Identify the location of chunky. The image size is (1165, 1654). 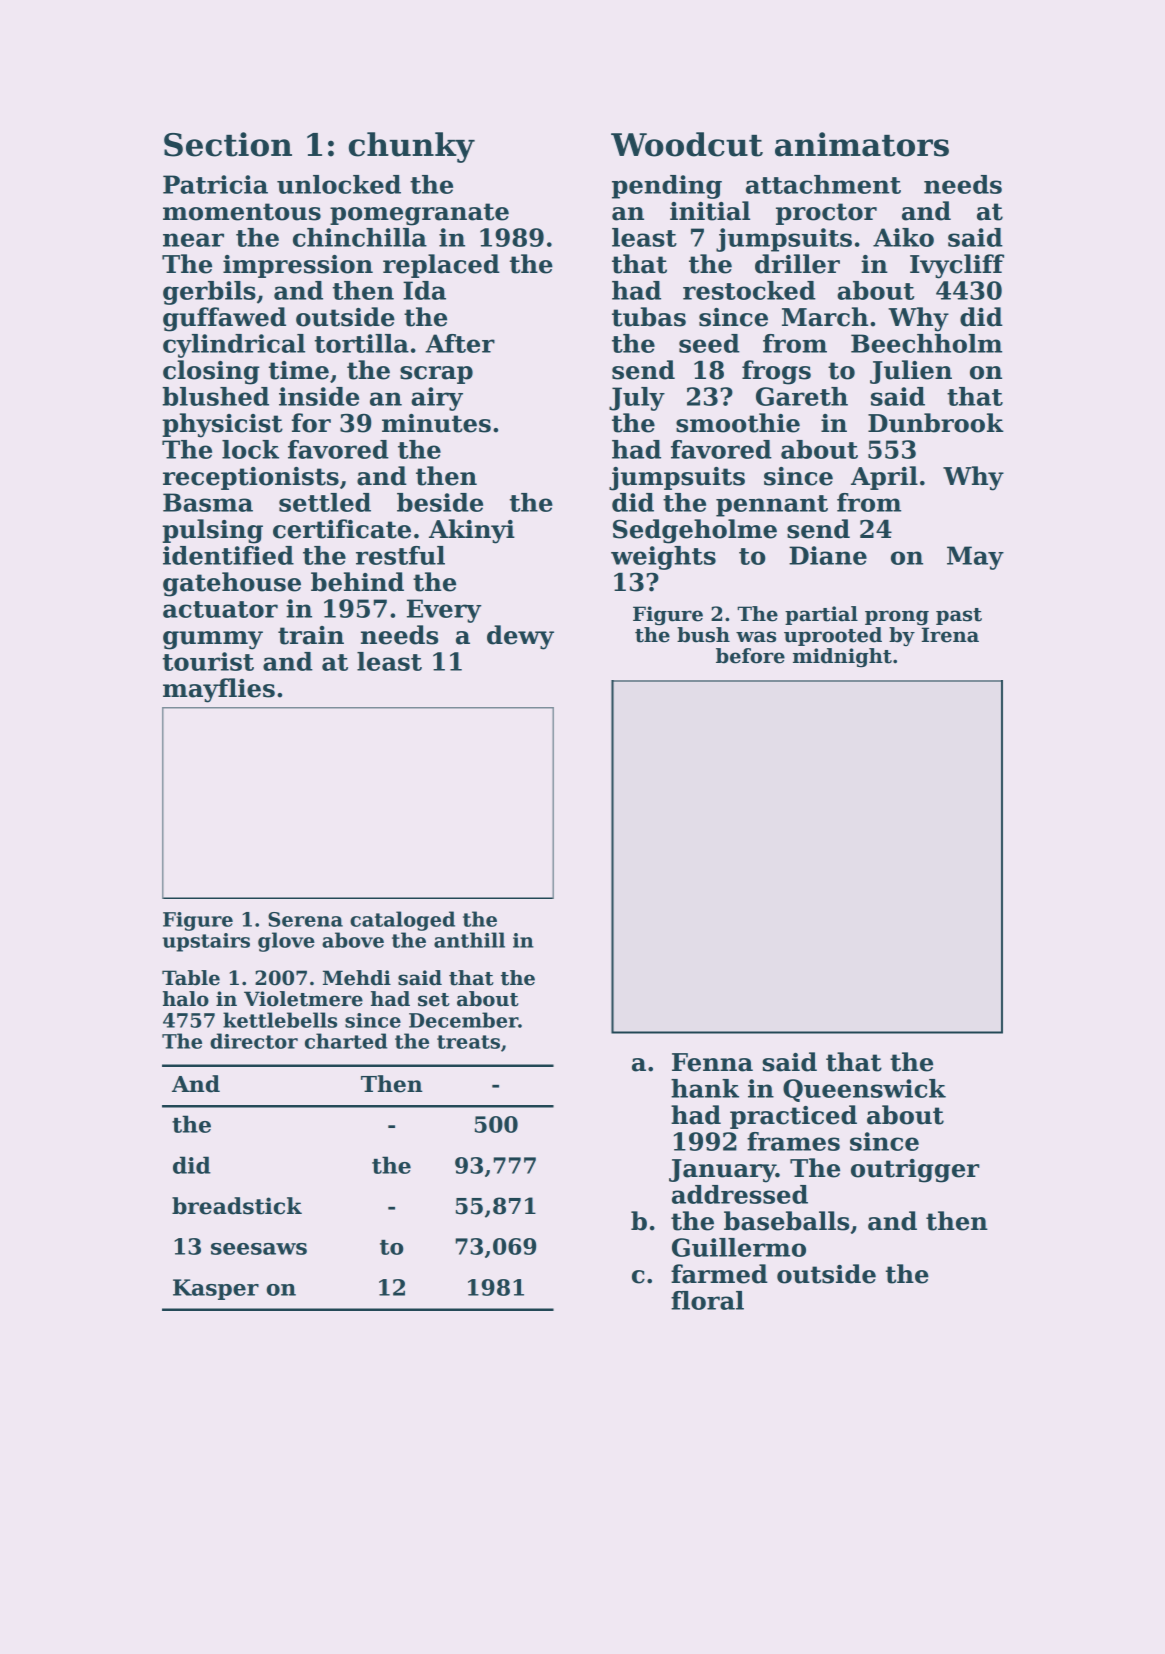
(412, 147).
